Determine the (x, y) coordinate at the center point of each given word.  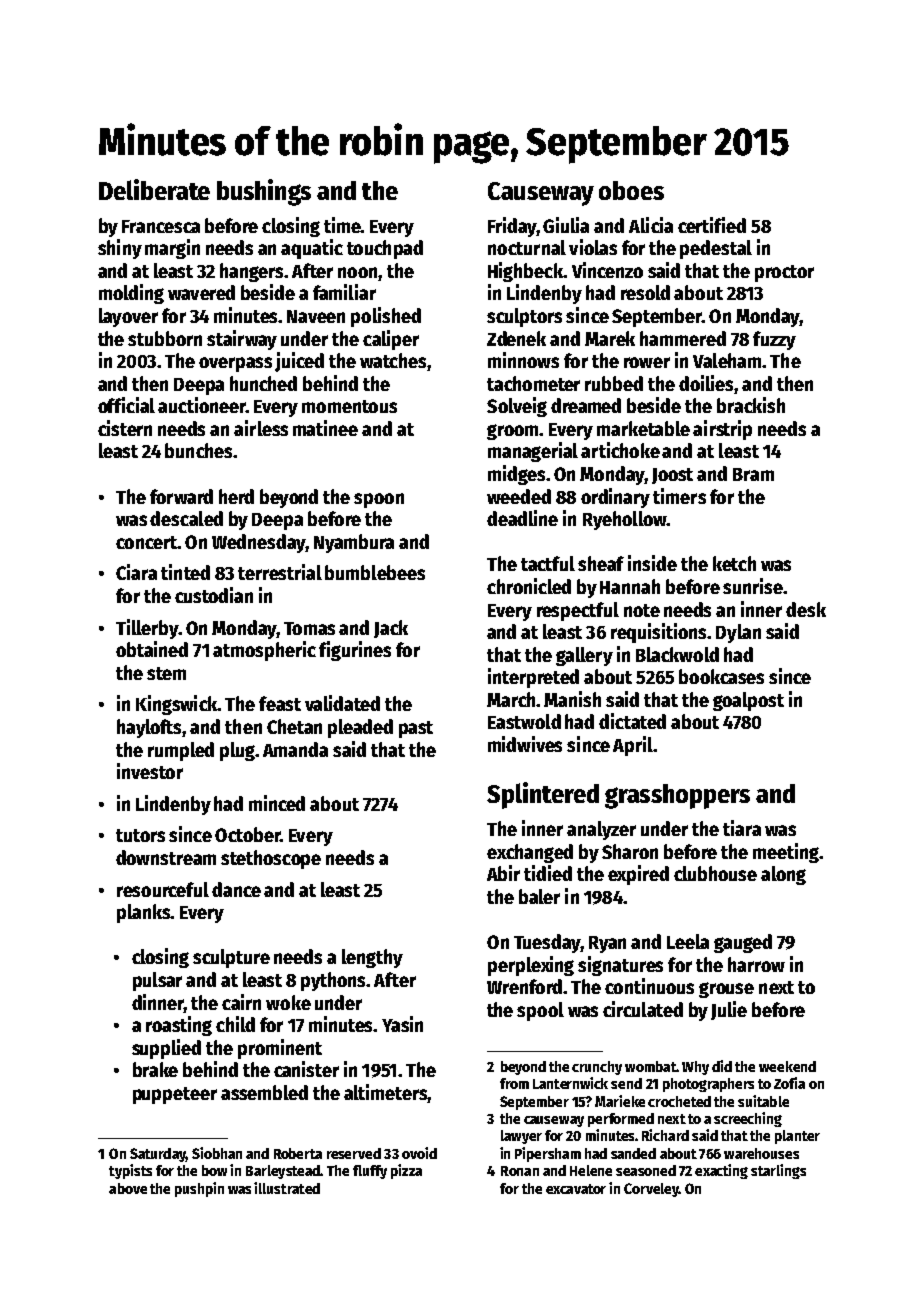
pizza (406, 1171)
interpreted (533, 678)
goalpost (748, 701)
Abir (503, 873)
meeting (786, 853)
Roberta (298, 1153)
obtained (152, 649)
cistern (125, 428)
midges (516, 475)
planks (143, 913)
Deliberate (154, 189)
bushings (264, 192)
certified (712, 225)
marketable (643, 428)
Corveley (651, 1190)
